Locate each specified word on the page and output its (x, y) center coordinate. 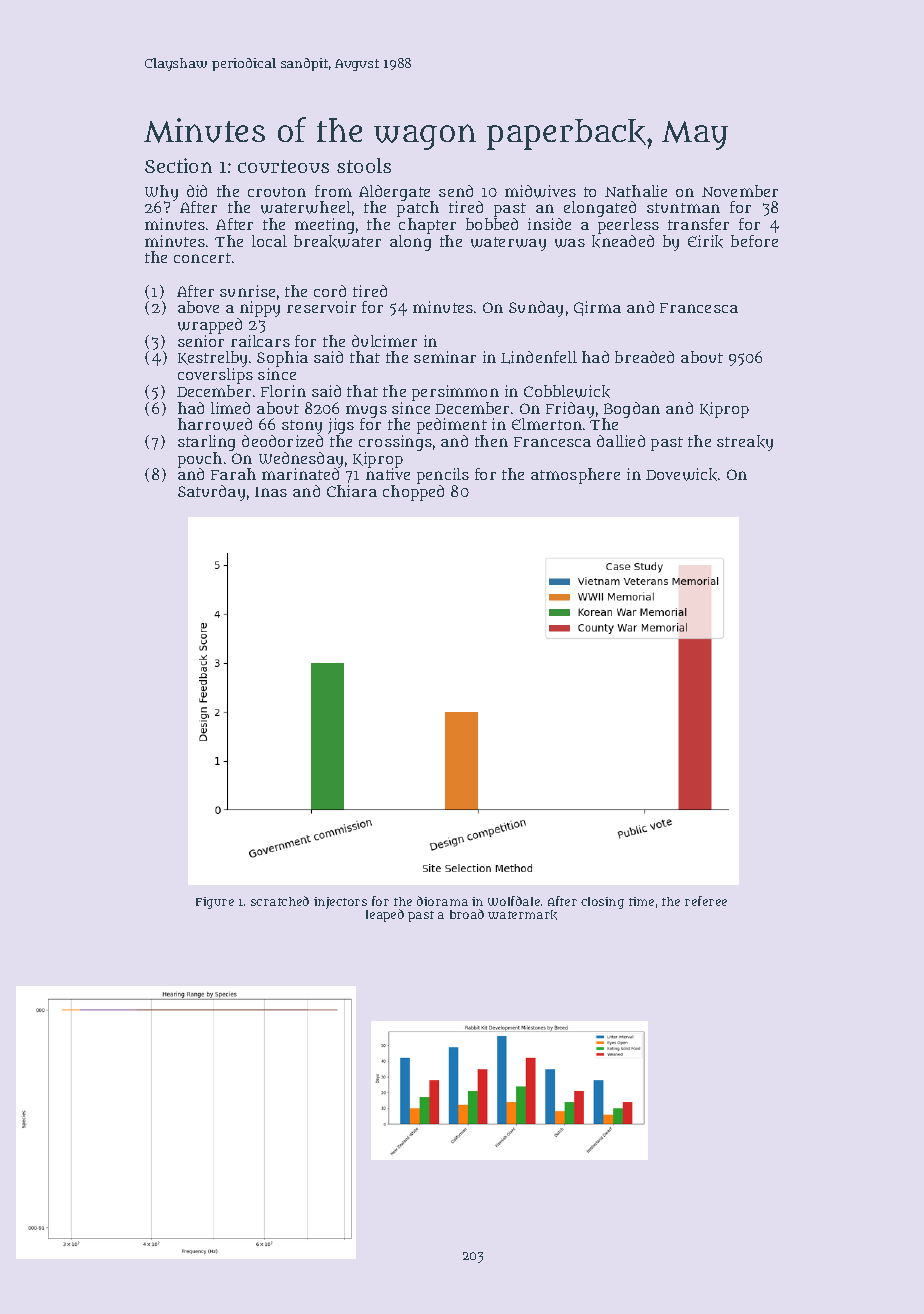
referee (706, 901)
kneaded (623, 241)
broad (467, 914)
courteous (283, 166)
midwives (540, 191)
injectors (340, 903)
